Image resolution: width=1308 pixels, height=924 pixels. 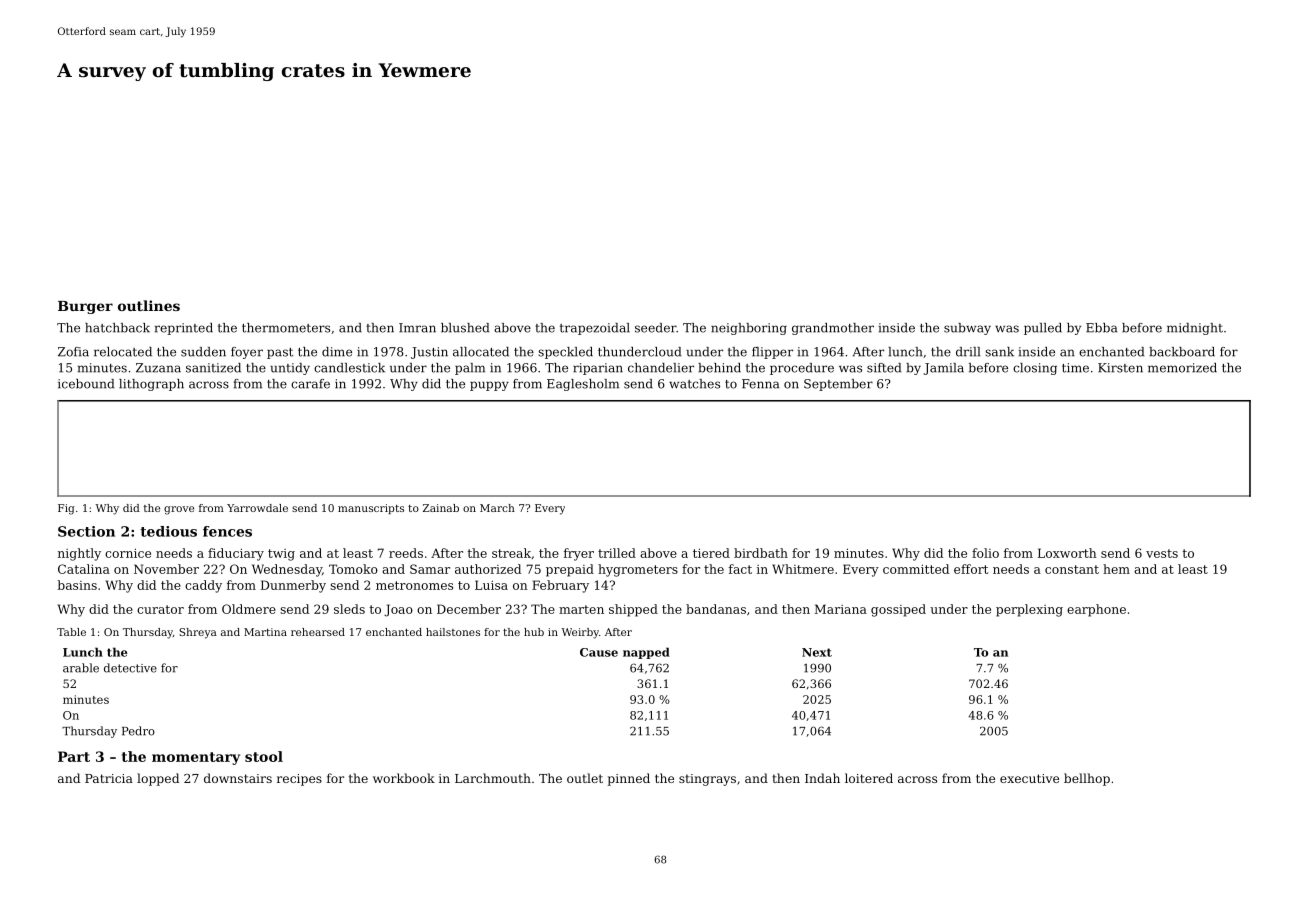 I want to click on earphone, so click(x=1096, y=610).
